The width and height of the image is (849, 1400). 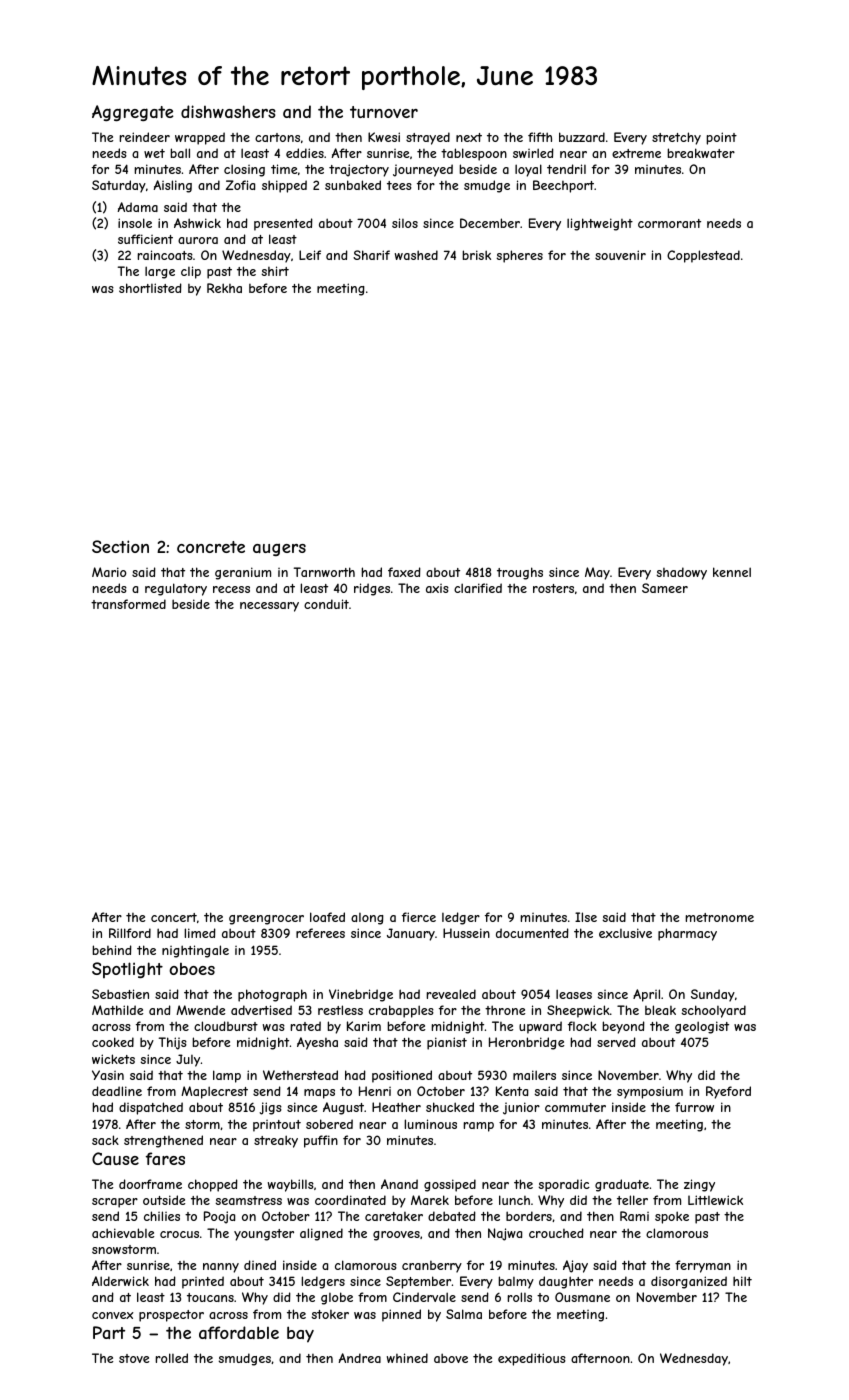 I want to click on washed, so click(x=416, y=255).
